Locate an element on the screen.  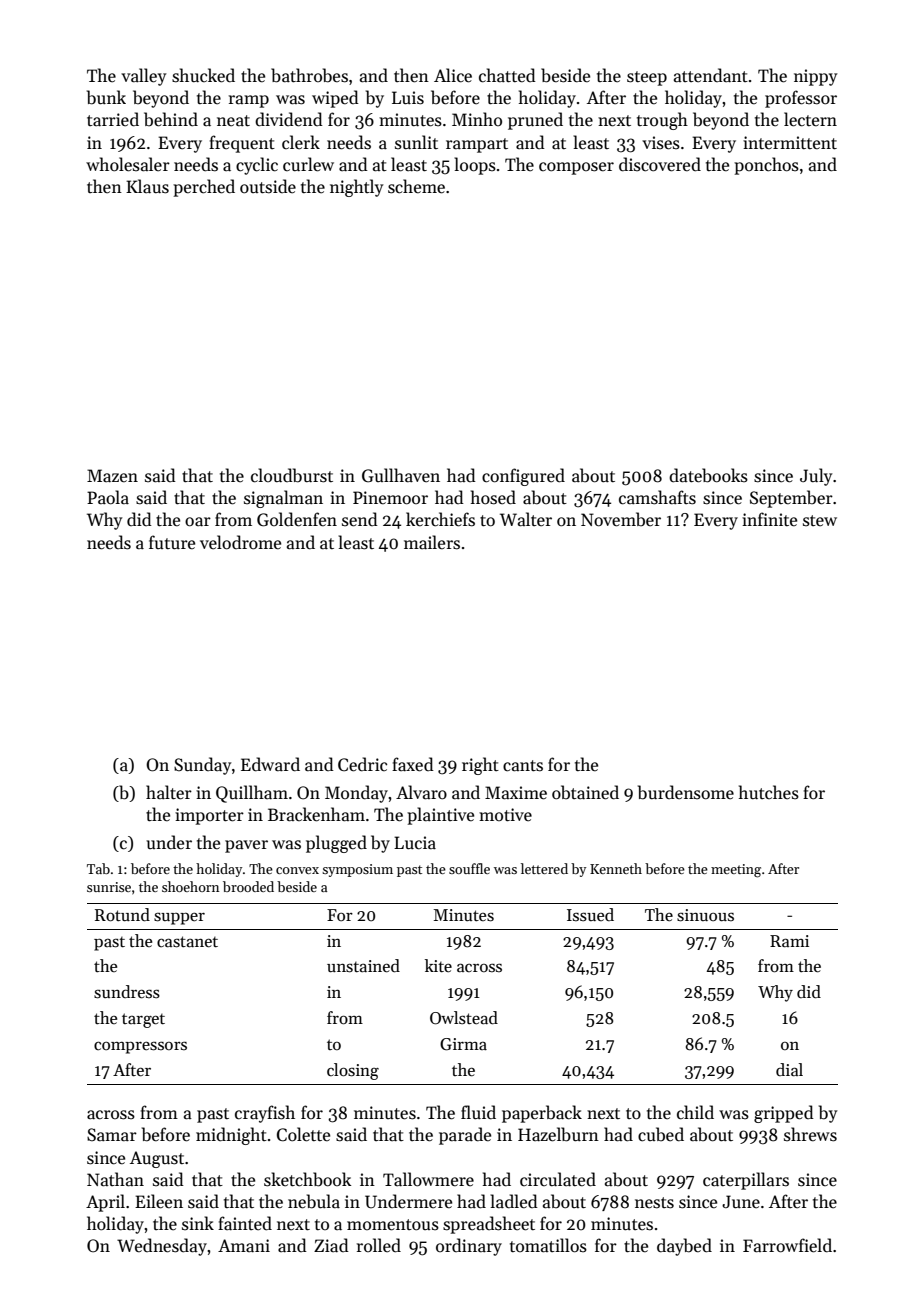
future is located at coordinates (172, 542).
